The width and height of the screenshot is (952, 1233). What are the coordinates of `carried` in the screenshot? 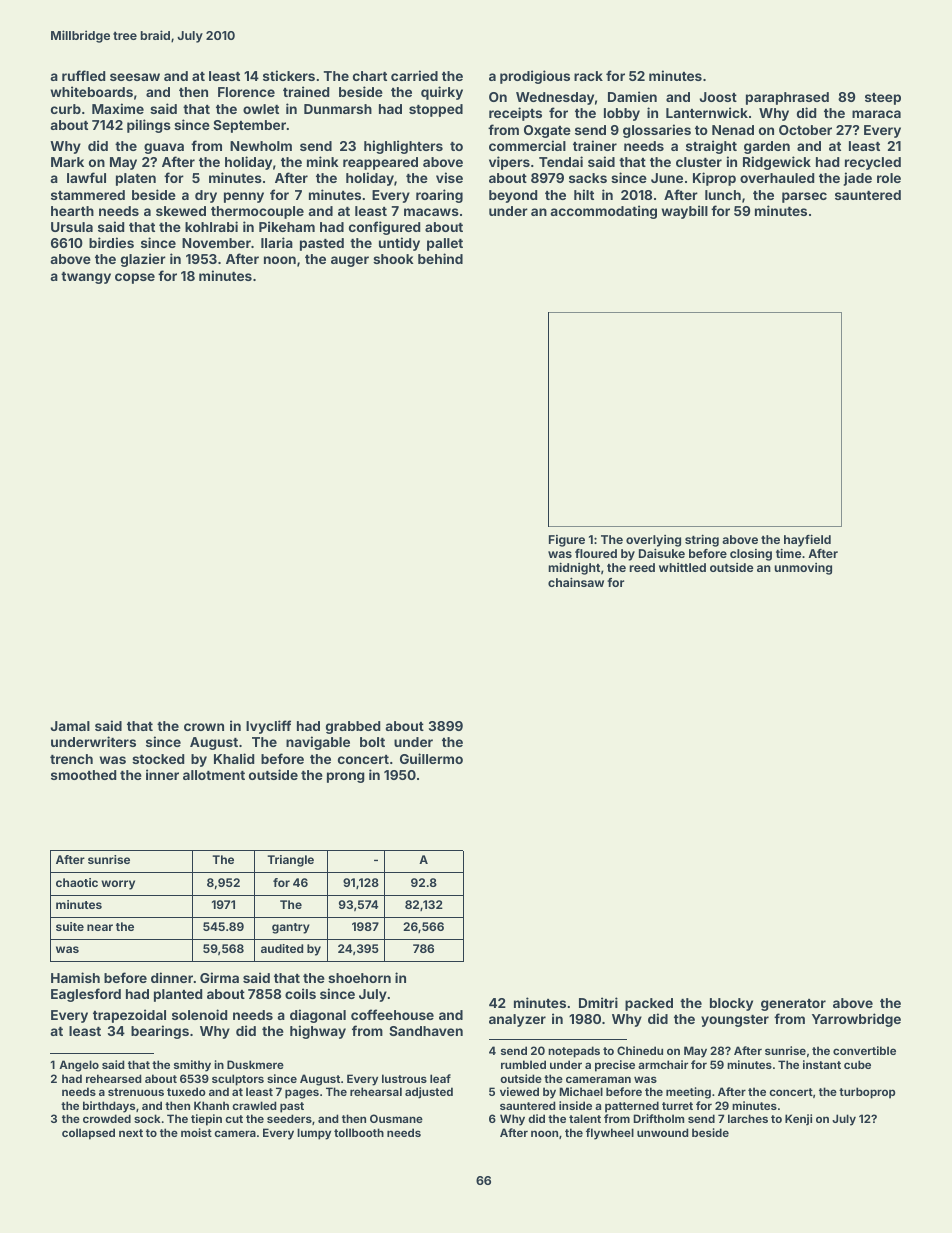 It's located at (414, 75).
